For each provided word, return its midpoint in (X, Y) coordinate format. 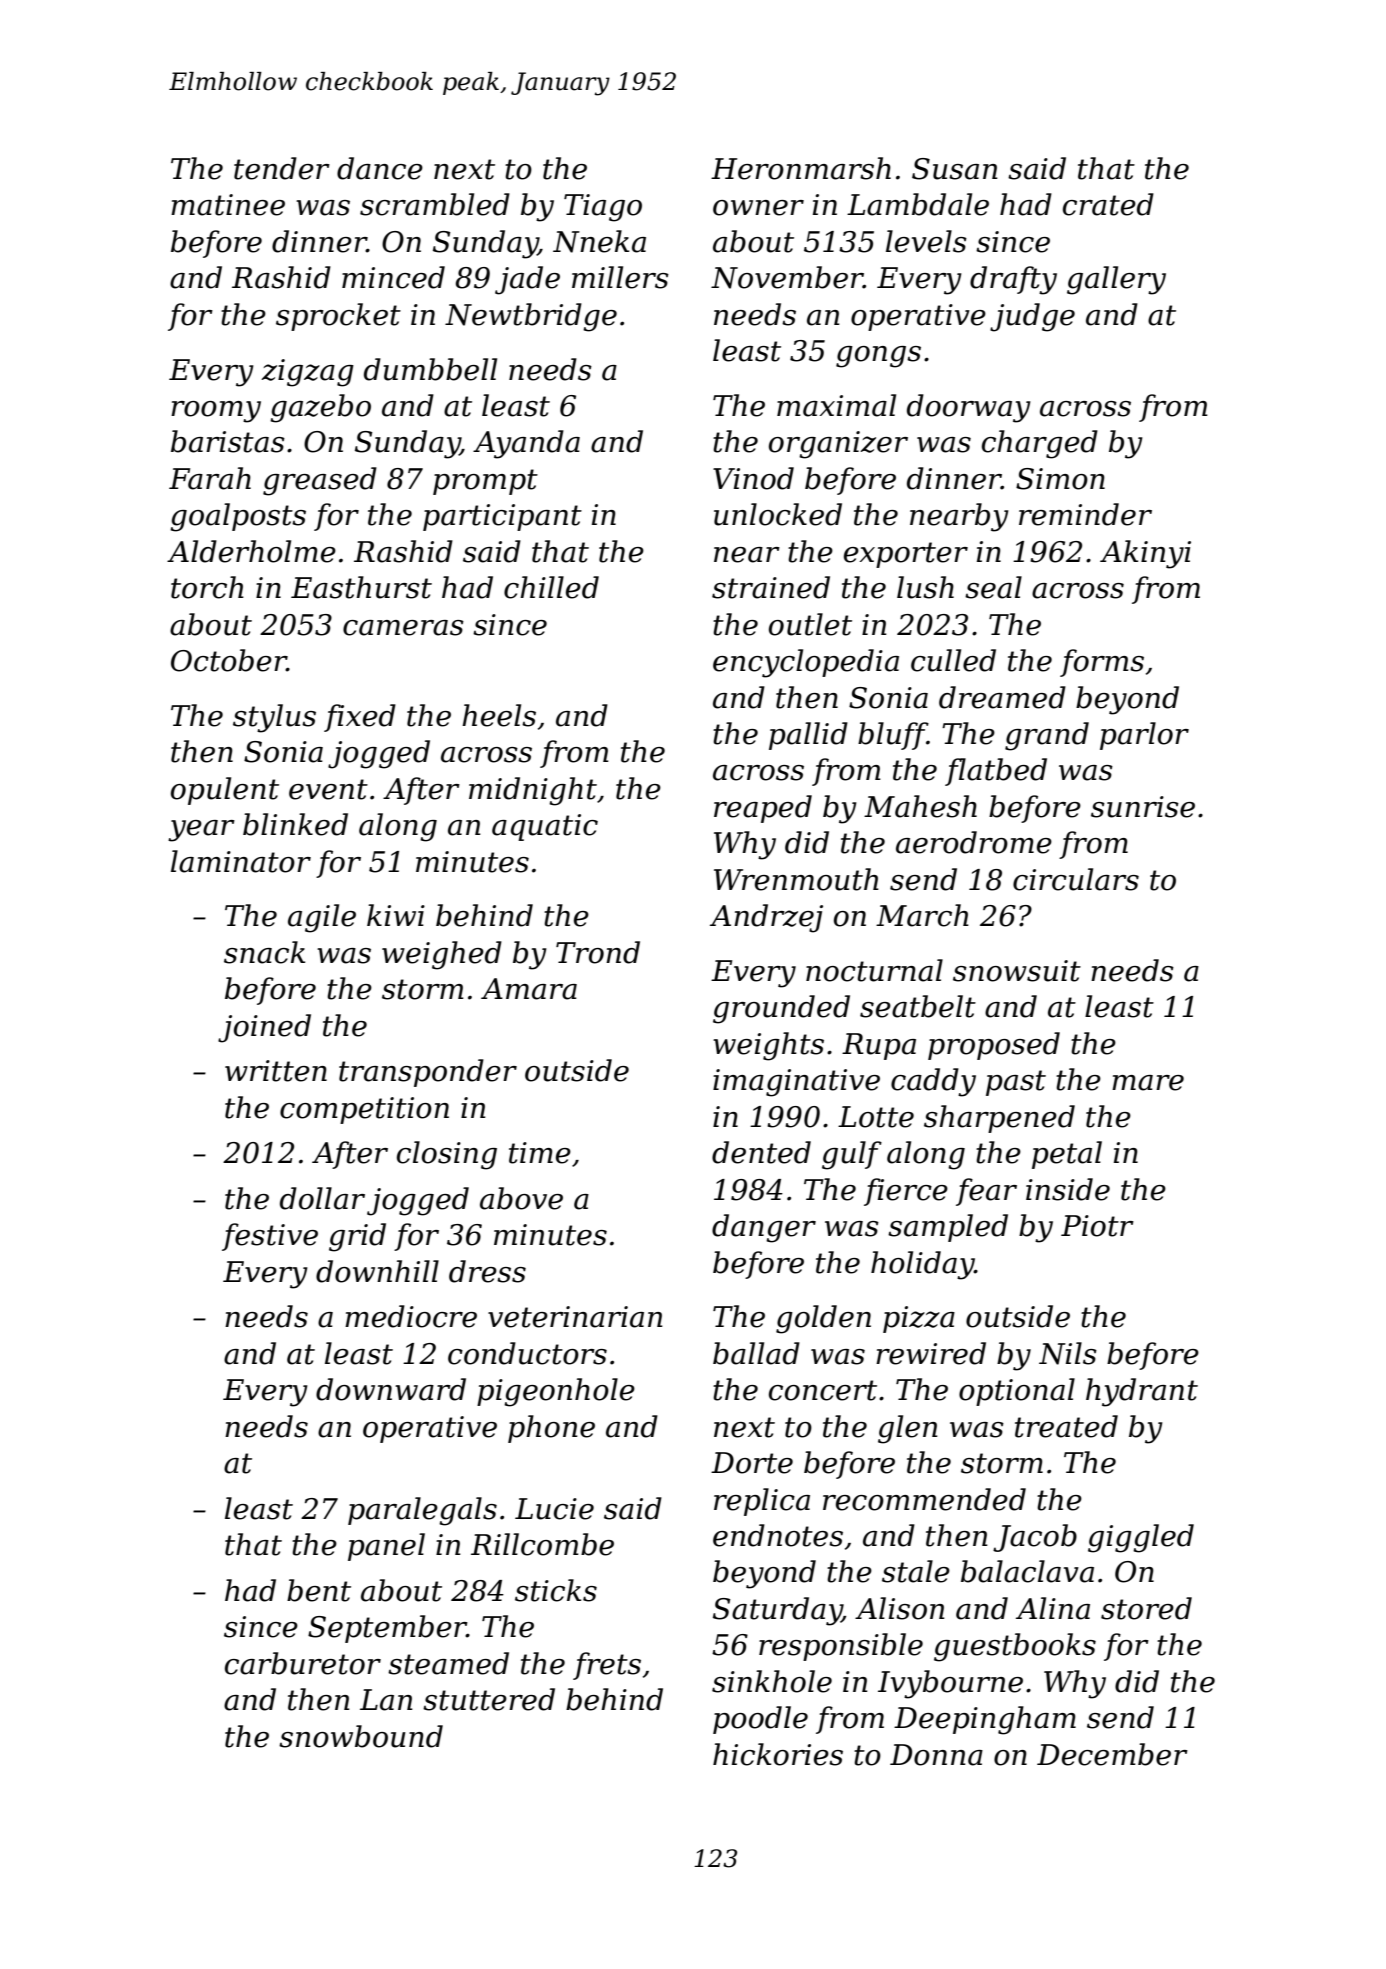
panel (386, 1547)
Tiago (603, 208)
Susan (955, 169)
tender (282, 168)
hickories (778, 1754)
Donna (936, 1755)
